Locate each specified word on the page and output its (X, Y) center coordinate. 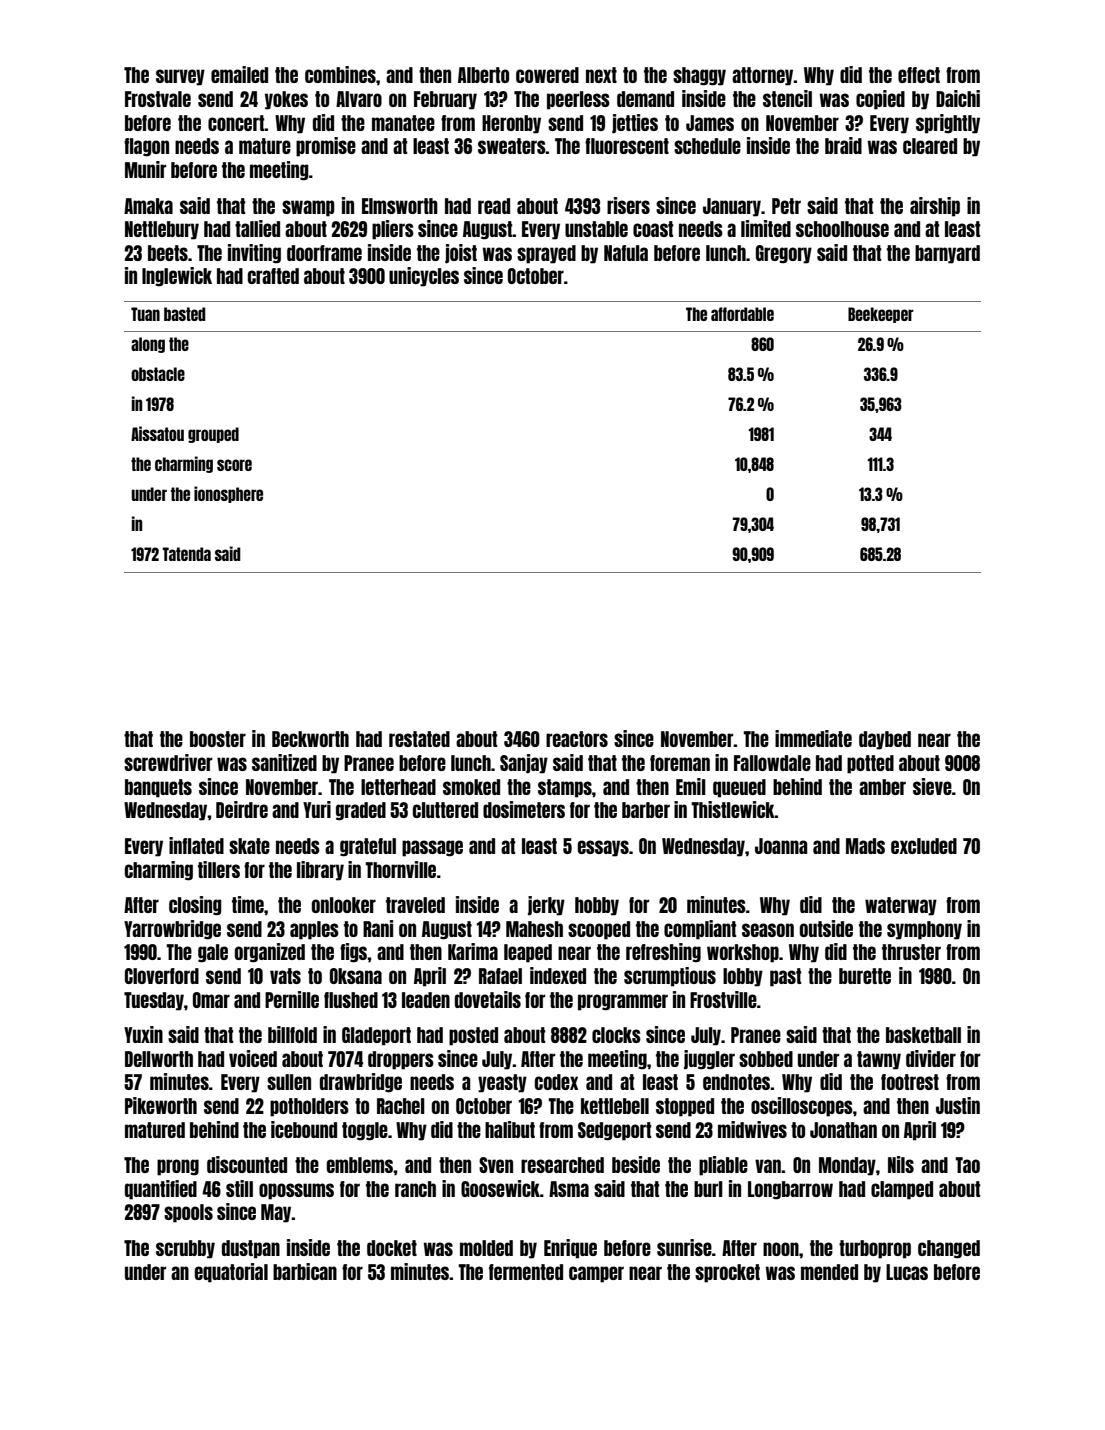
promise (326, 147)
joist (461, 254)
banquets (158, 788)
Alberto (483, 75)
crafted (273, 276)
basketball (923, 1035)
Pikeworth (161, 1105)
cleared (930, 146)
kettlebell (615, 1106)
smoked (471, 787)
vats (285, 976)
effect (919, 75)
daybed (885, 740)
